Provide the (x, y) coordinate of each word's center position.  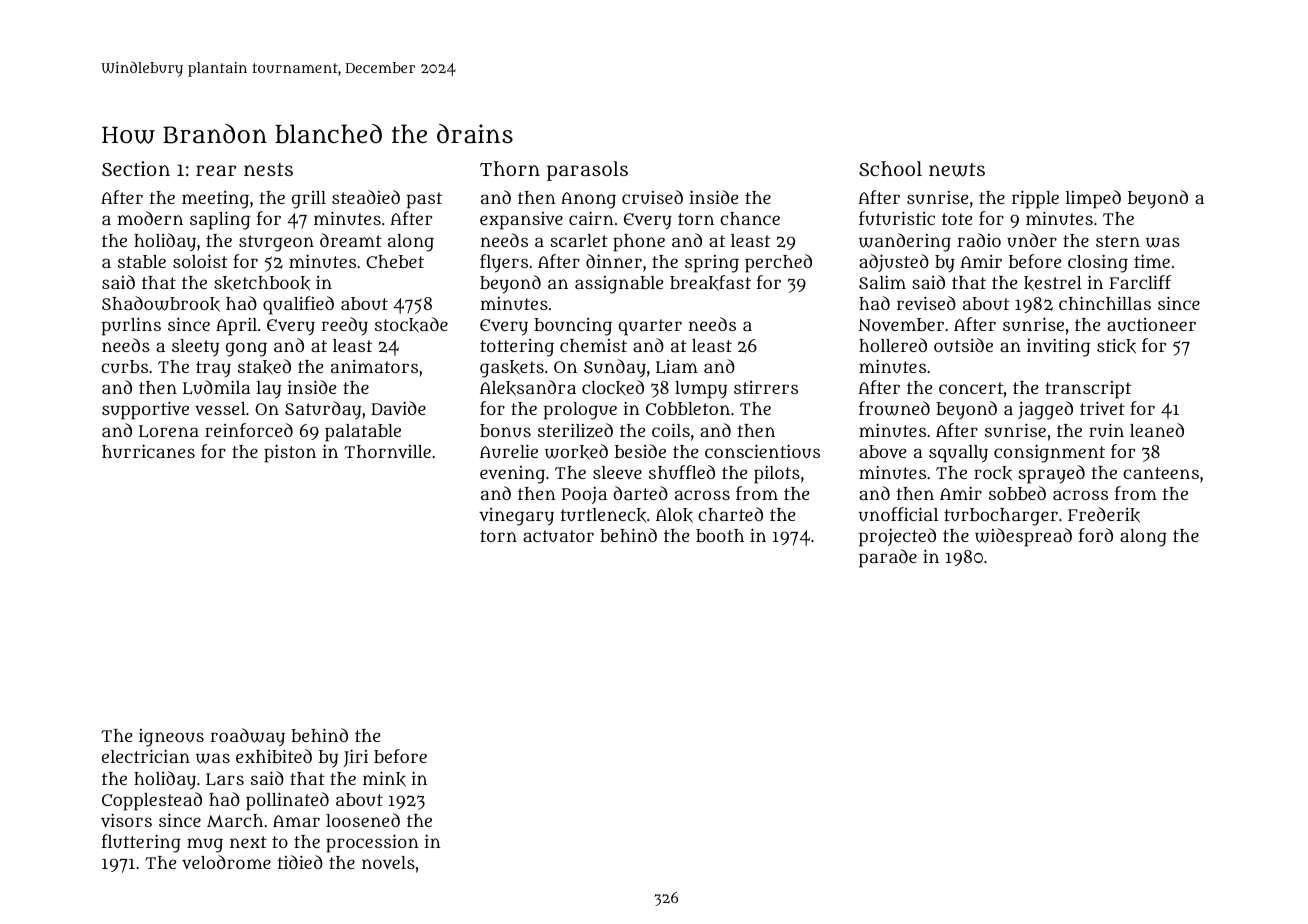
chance (750, 218)
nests (268, 169)
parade (888, 558)
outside (963, 345)
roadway (247, 737)
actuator (558, 536)
